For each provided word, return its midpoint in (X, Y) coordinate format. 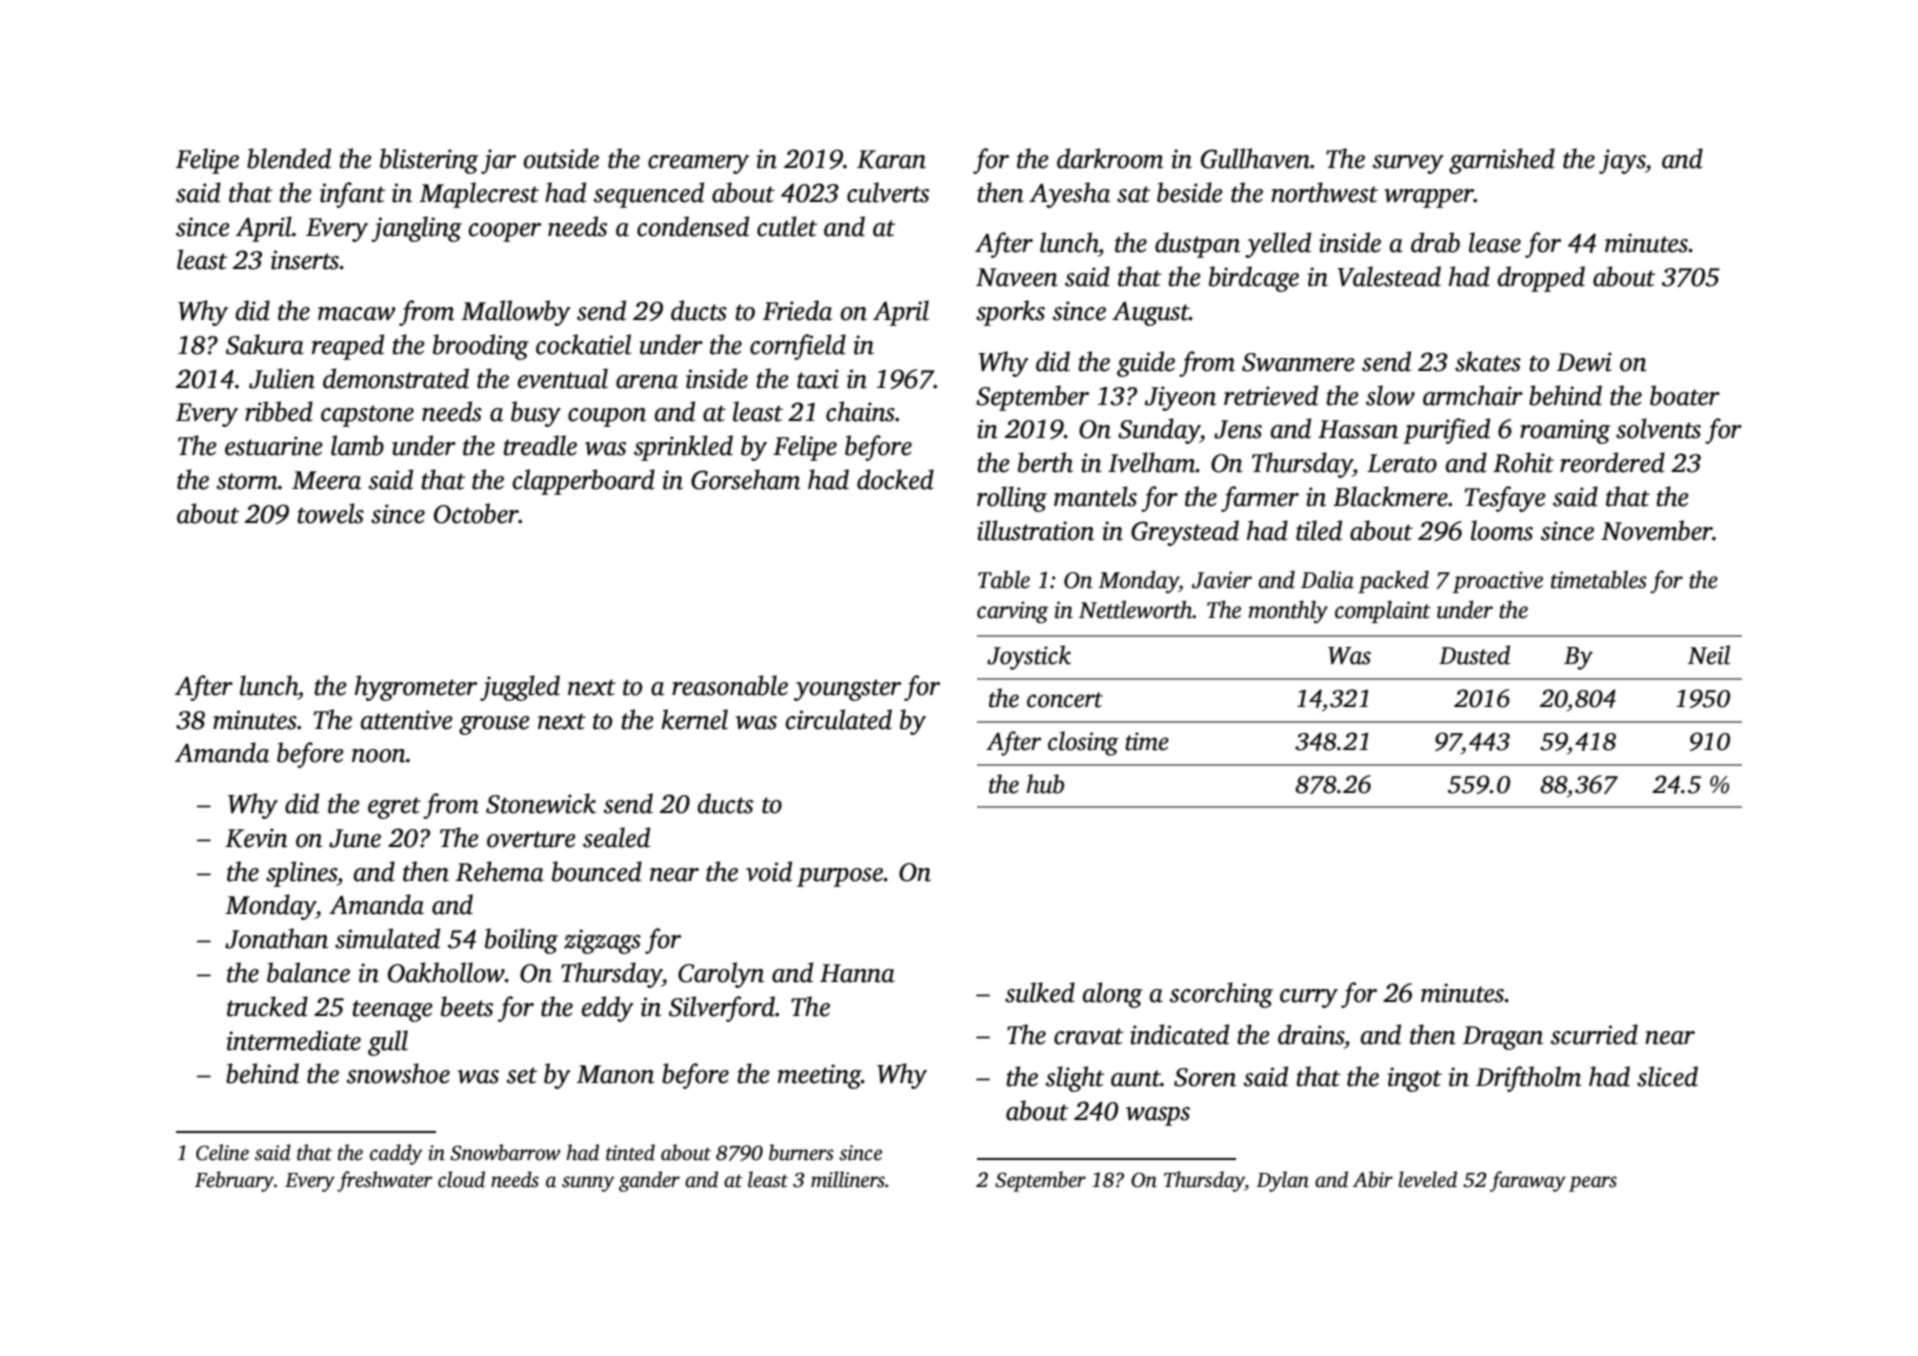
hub (1045, 784)
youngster (847, 690)
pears (1593, 1184)
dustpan (1197, 245)
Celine (222, 1152)
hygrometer (416, 688)
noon (379, 756)
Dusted (1474, 655)
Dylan (1282, 1181)
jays (1622, 161)
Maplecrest (479, 195)
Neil (1709, 655)
